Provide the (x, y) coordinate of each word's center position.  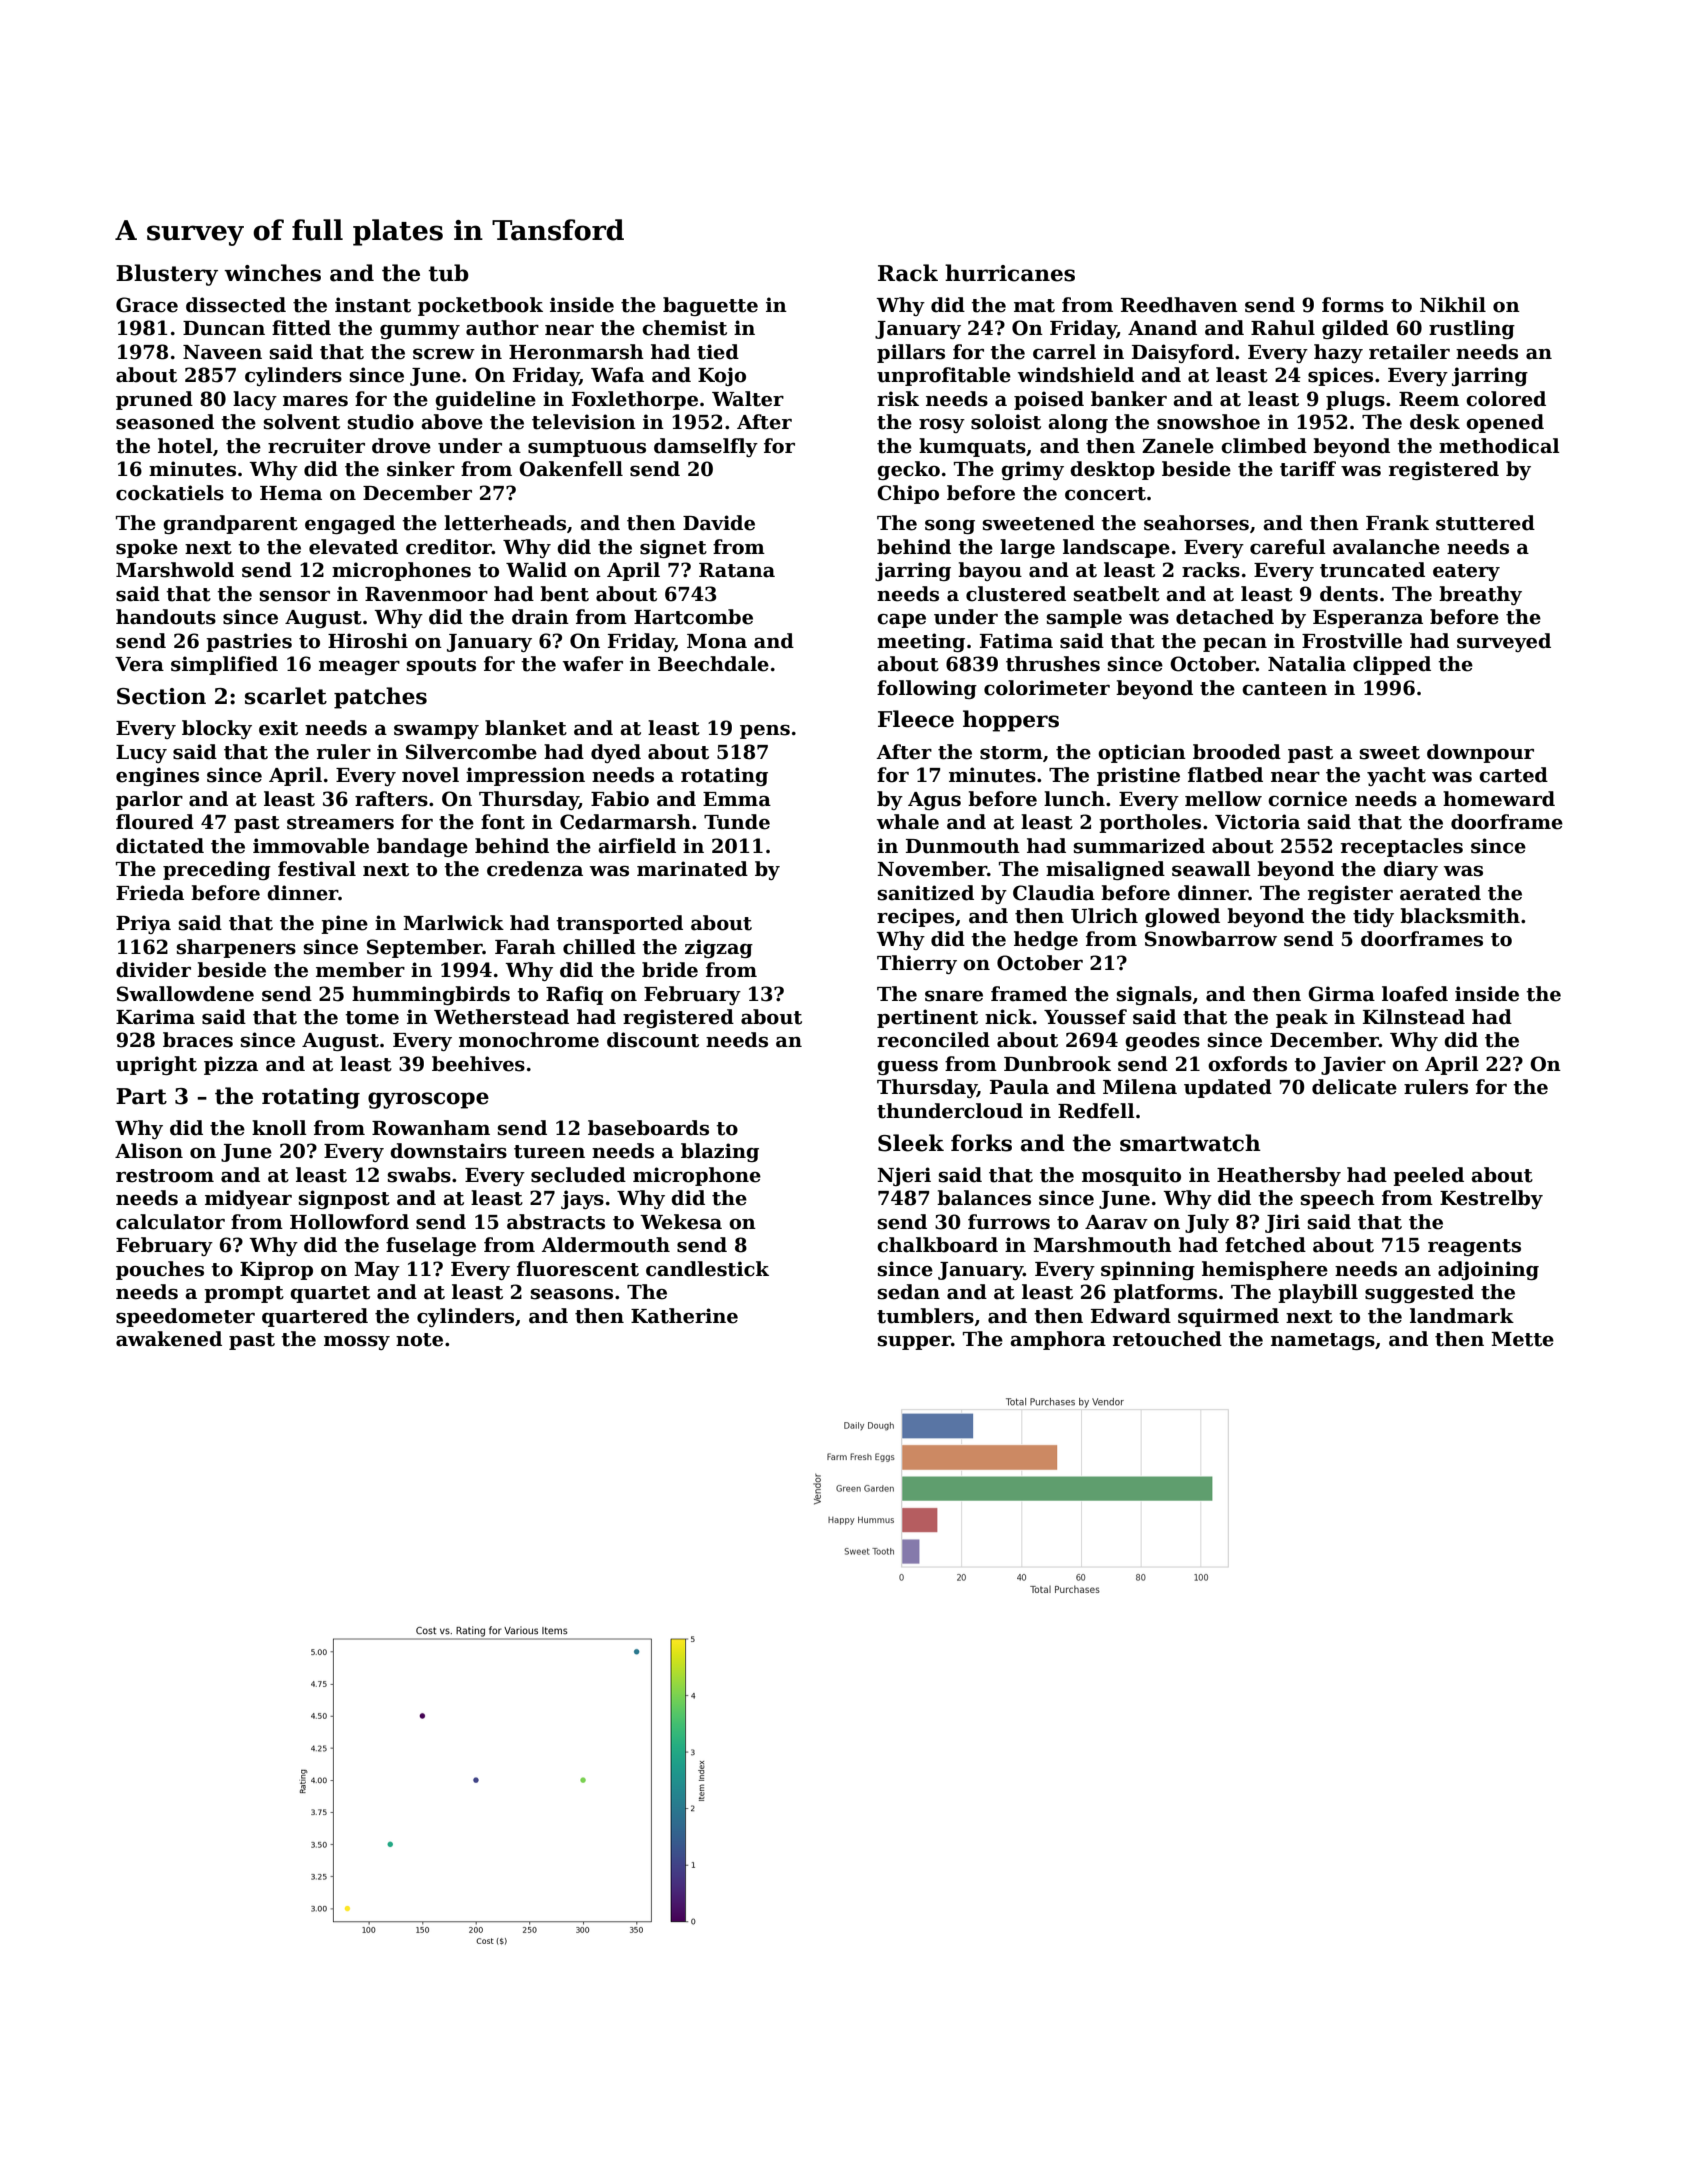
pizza (231, 1065)
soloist (1006, 422)
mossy (357, 1343)
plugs (1355, 400)
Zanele (1178, 446)
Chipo (908, 494)
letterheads (505, 523)
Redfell (1096, 1111)
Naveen (222, 352)
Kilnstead (1414, 1017)
